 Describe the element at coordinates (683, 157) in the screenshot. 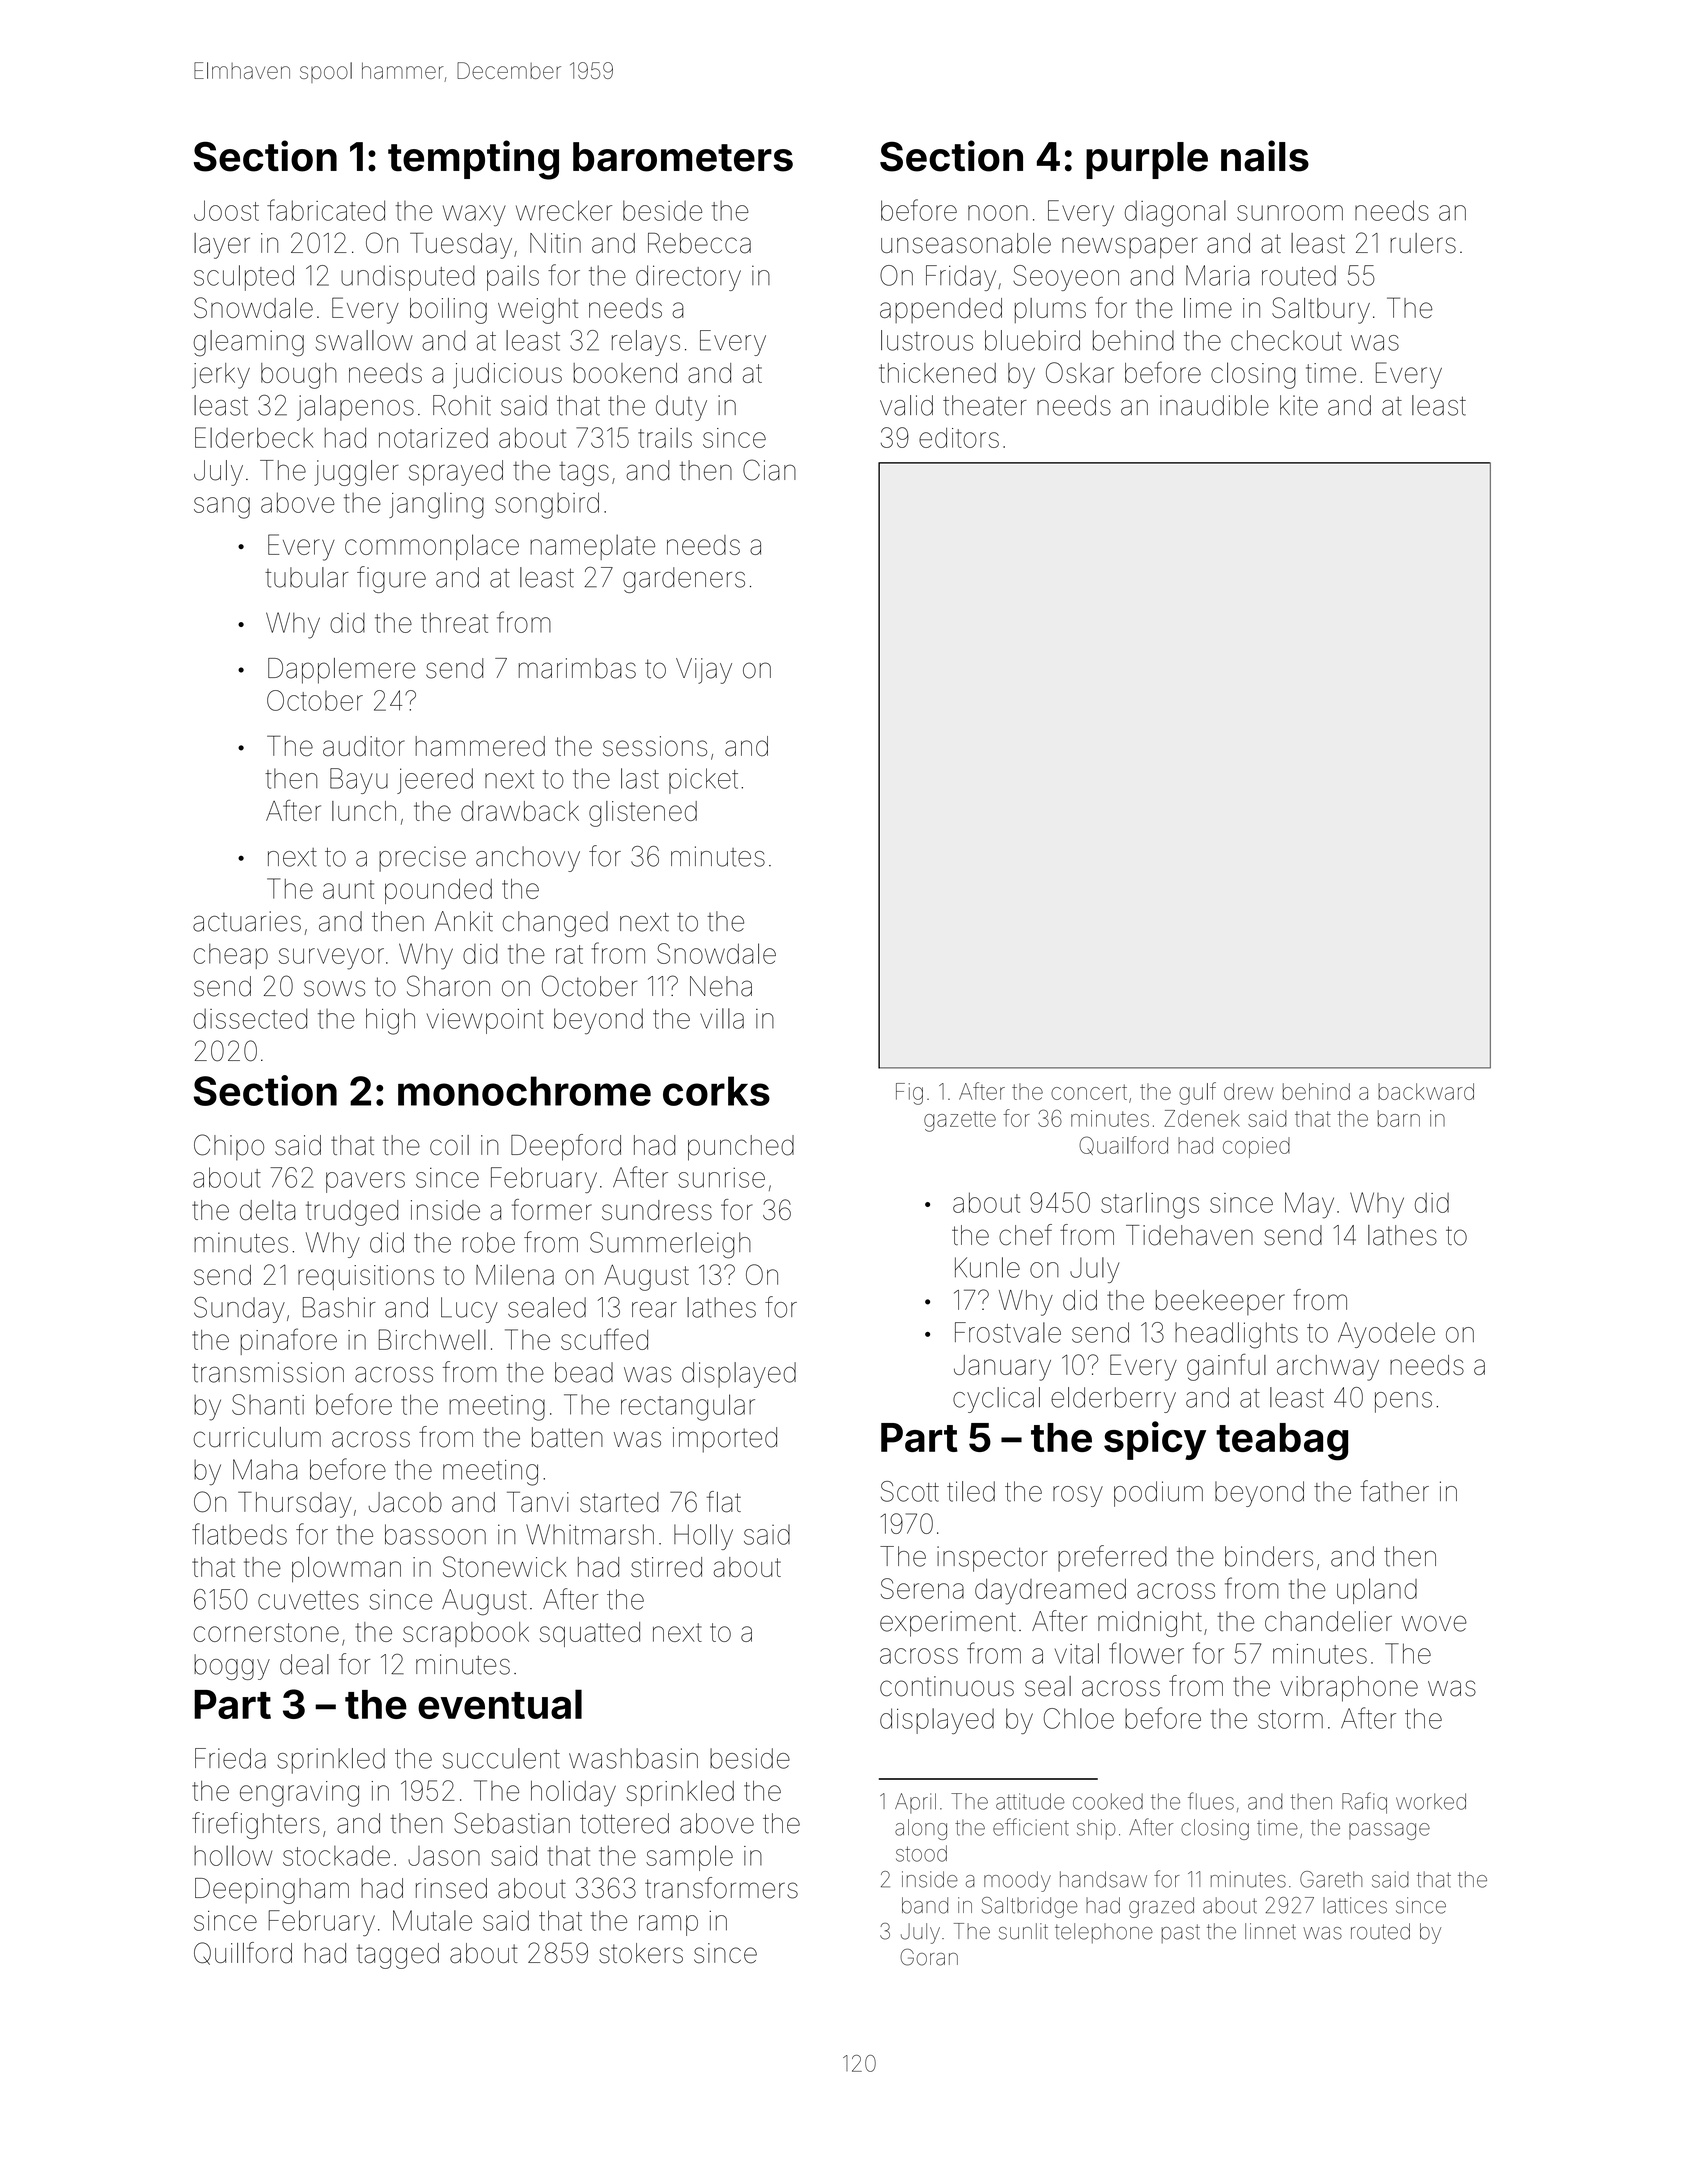

I see `barometers` at that location.
